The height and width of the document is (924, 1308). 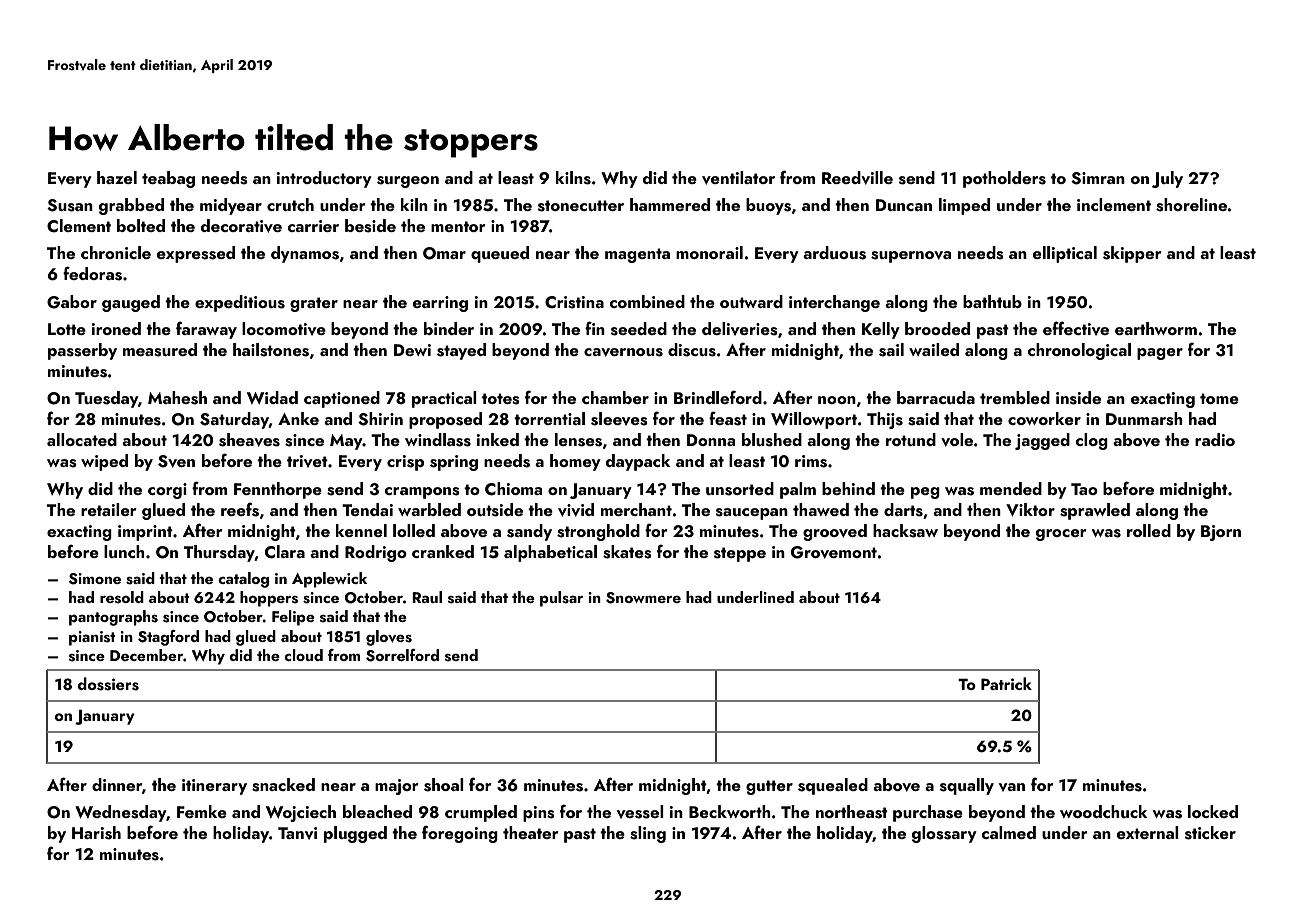 I want to click on Harish, so click(x=96, y=833).
